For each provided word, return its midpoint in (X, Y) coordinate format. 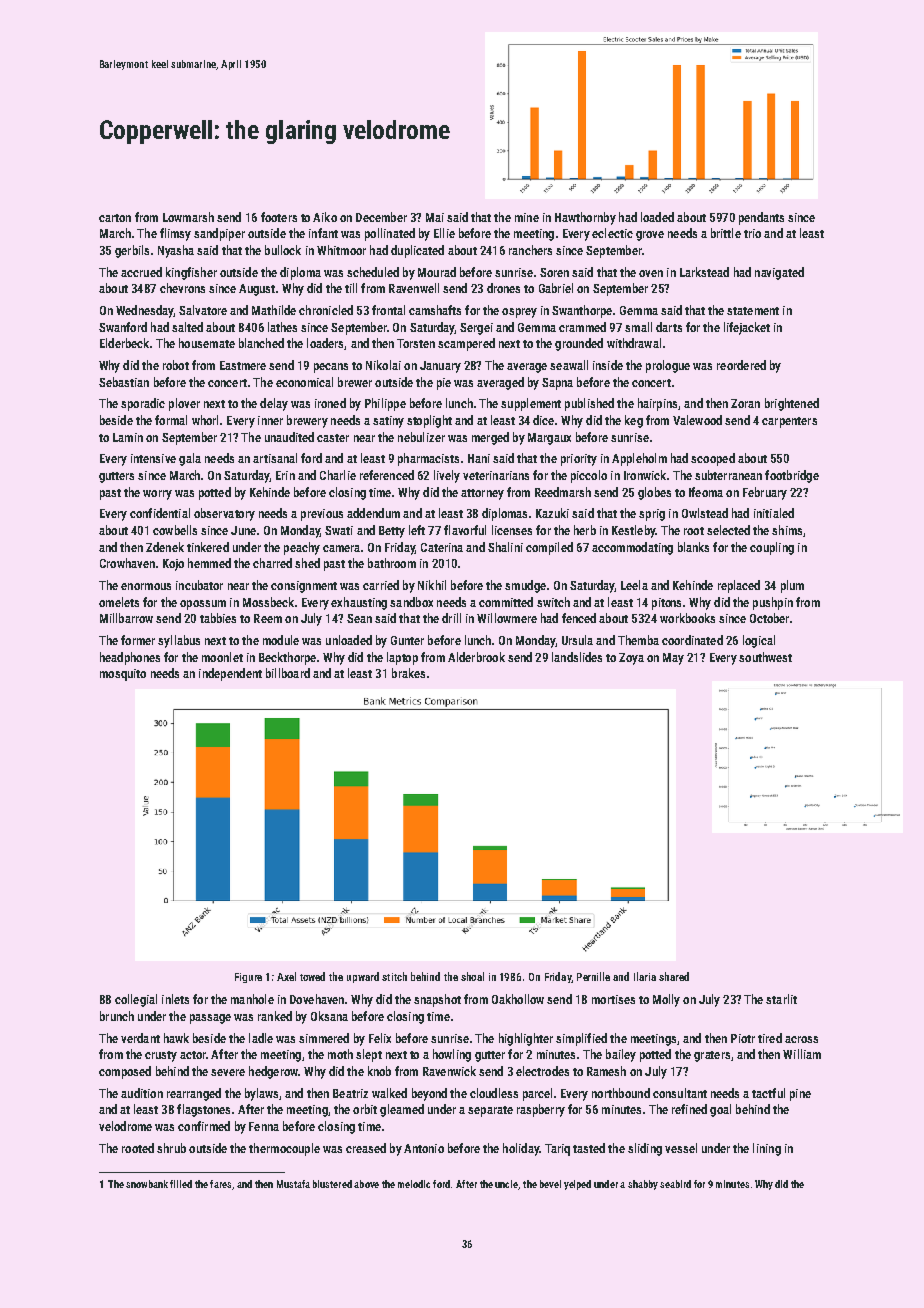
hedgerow (273, 1072)
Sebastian (124, 382)
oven (651, 273)
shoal (472, 976)
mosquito (123, 675)
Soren (554, 272)
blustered (332, 1184)
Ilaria (645, 976)
